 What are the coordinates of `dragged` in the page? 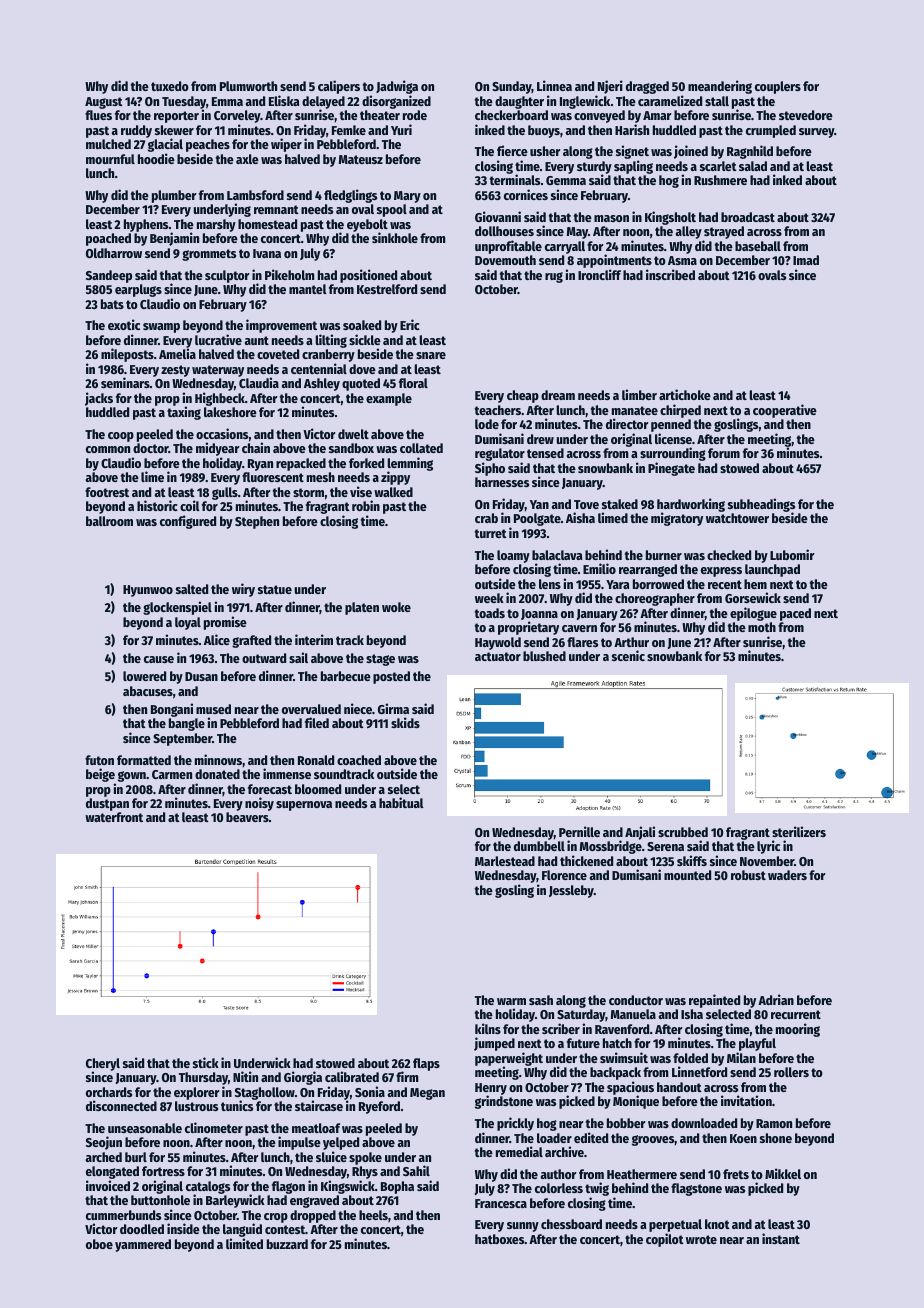 It's located at (647, 87).
